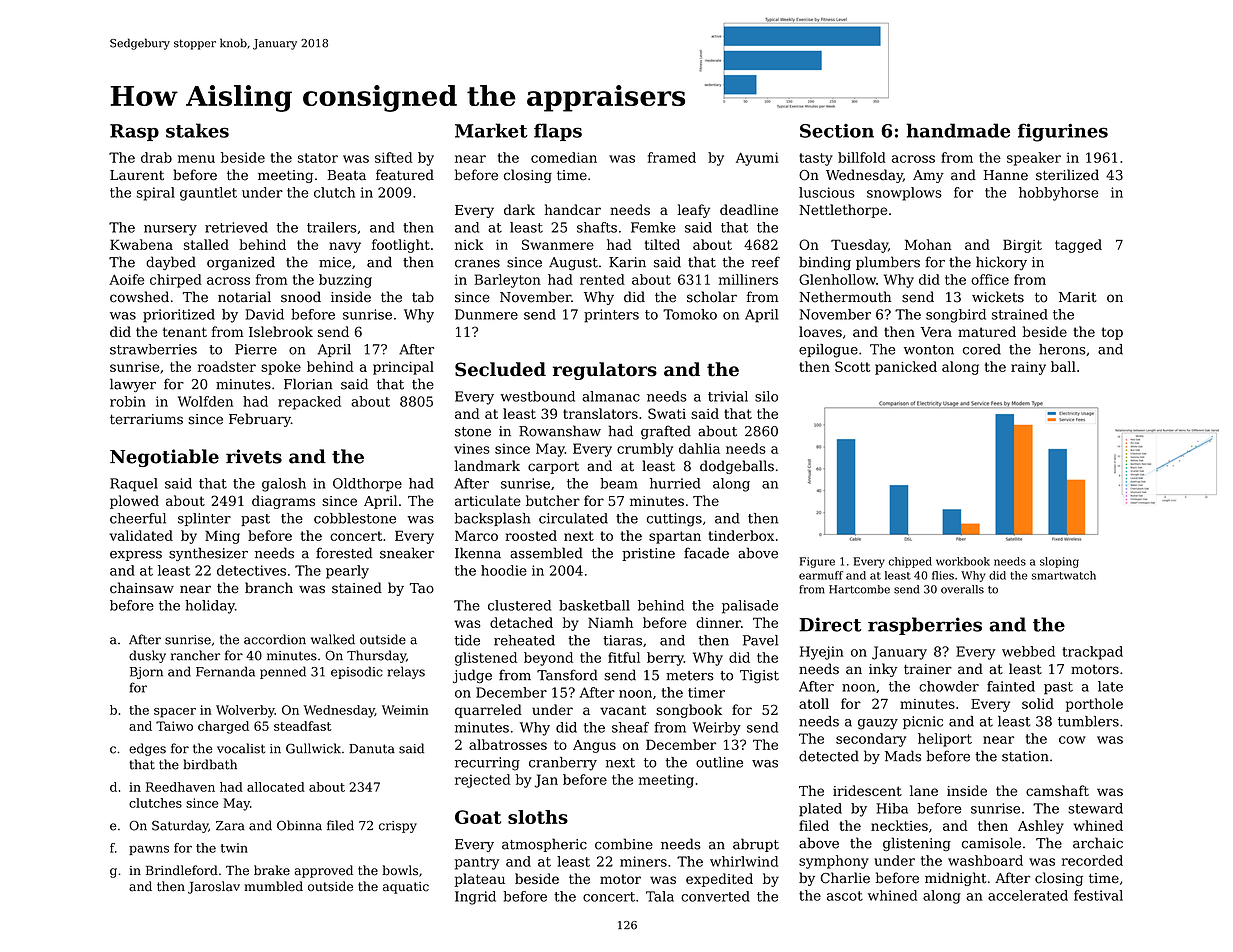  What do you see at coordinates (958, 130) in the screenshot?
I see `handmade` at bounding box center [958, 130].
